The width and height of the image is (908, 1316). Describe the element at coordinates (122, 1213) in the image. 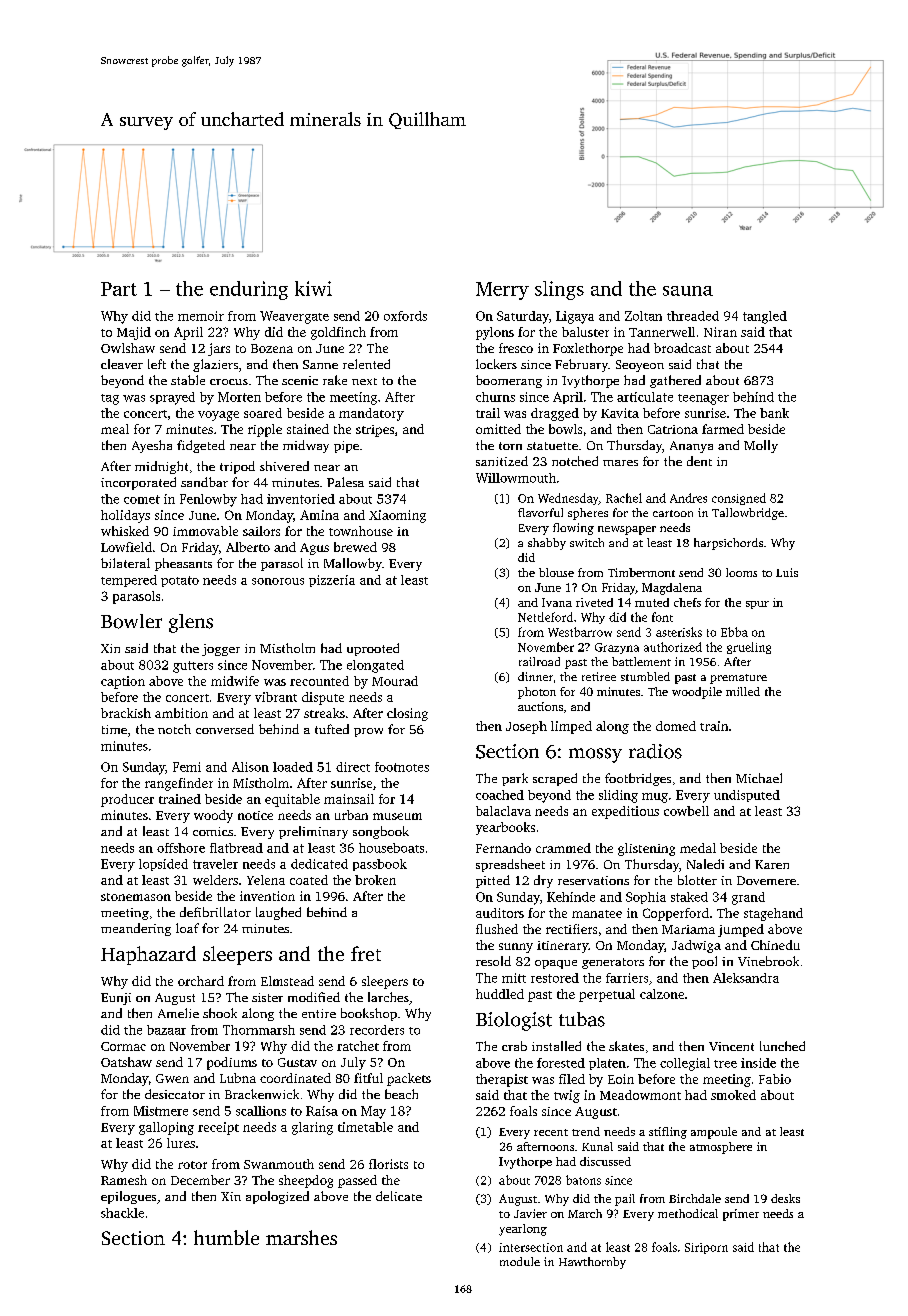

I see `shackle` at that location.
